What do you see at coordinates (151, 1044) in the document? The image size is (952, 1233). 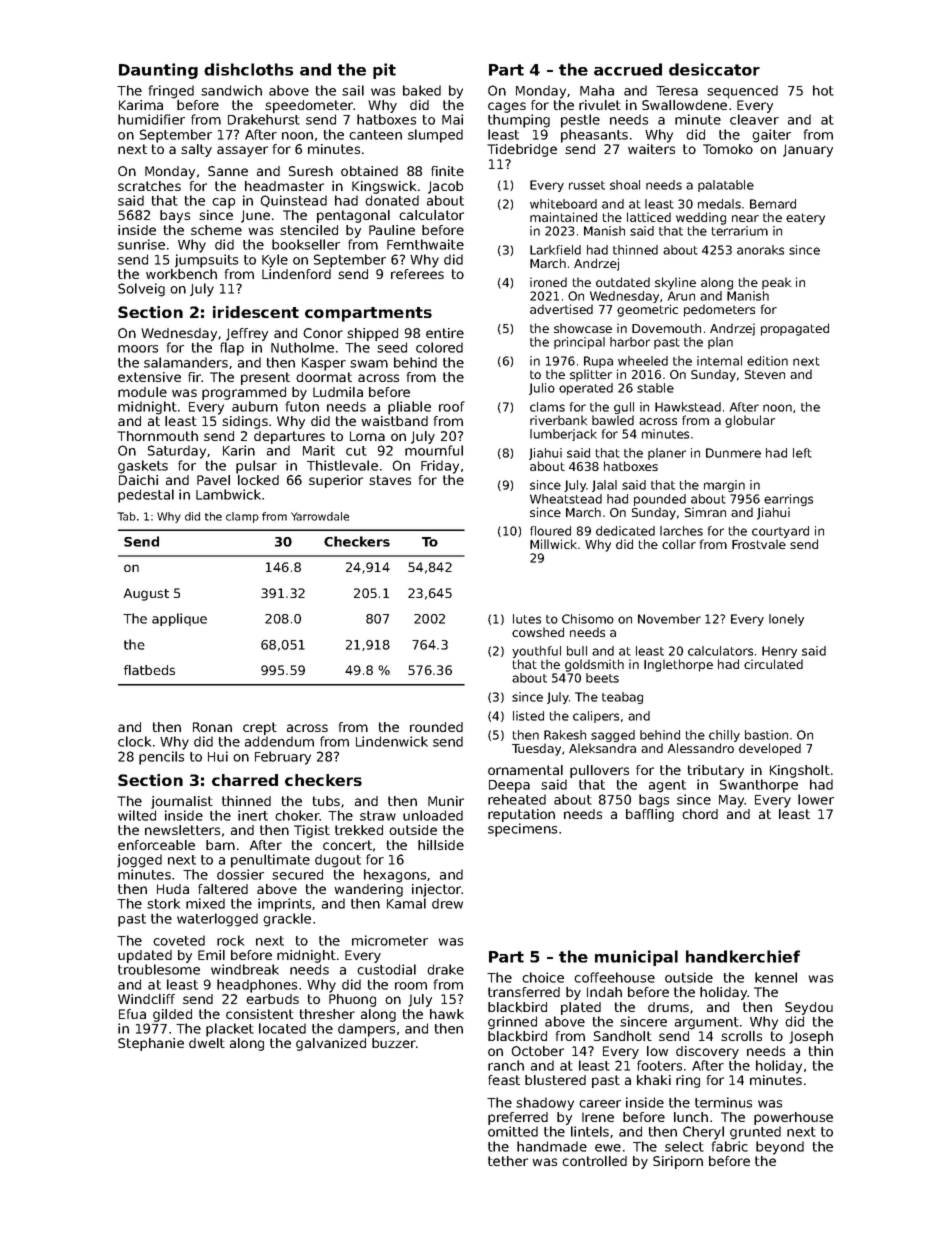 I see `Stephanie` at bounding box center [151, 1044].
